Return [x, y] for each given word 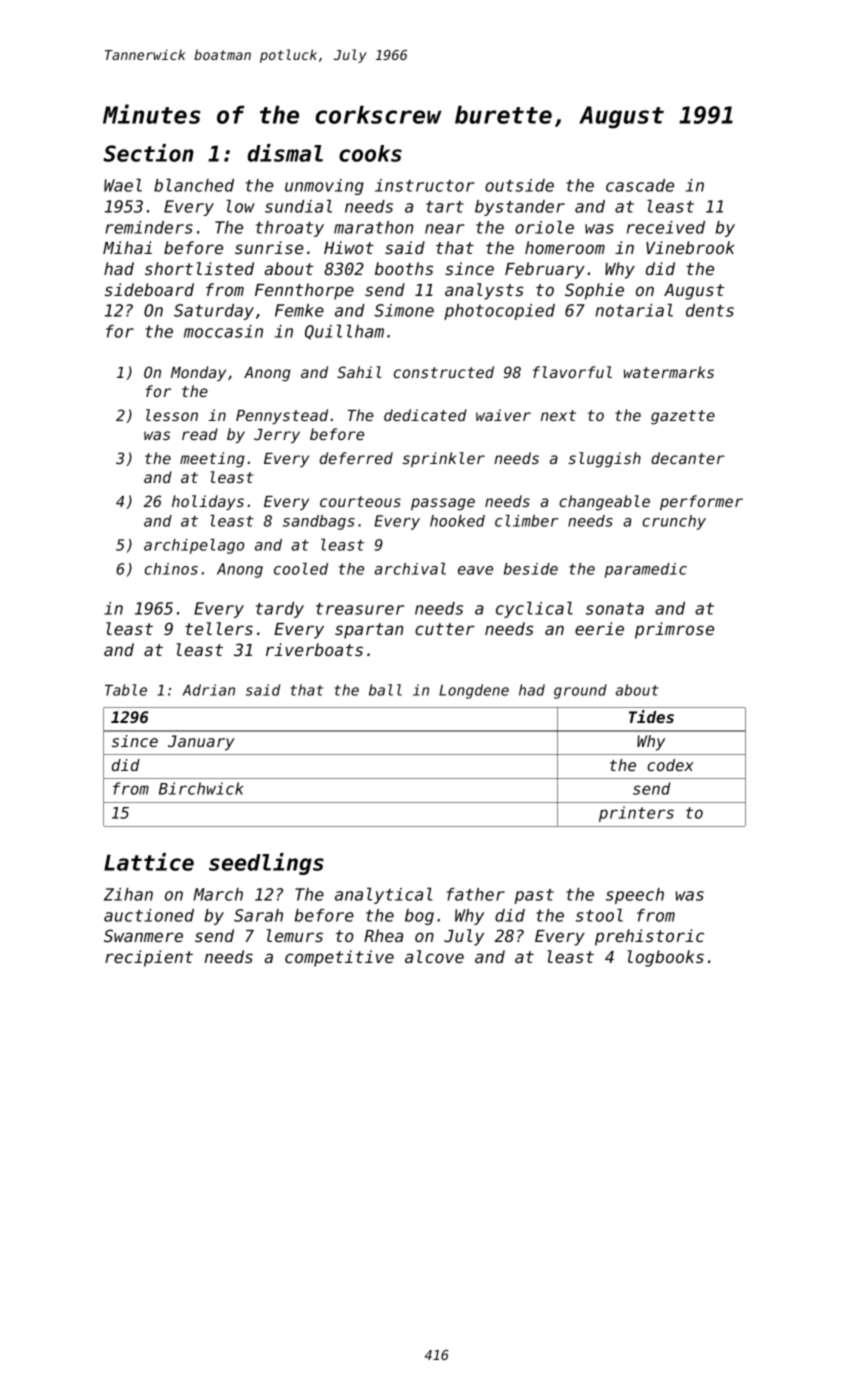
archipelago [194, 546]
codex [670, 765]
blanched [194, 185]
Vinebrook [690, 247]
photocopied [499, 312]
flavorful [572, 372]
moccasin [223, 331]
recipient [149, 958]
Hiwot [349, 247]
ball [385, 690]
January [201, 743]
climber [526, 521]
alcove [434, 956]
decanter [688, 458]
